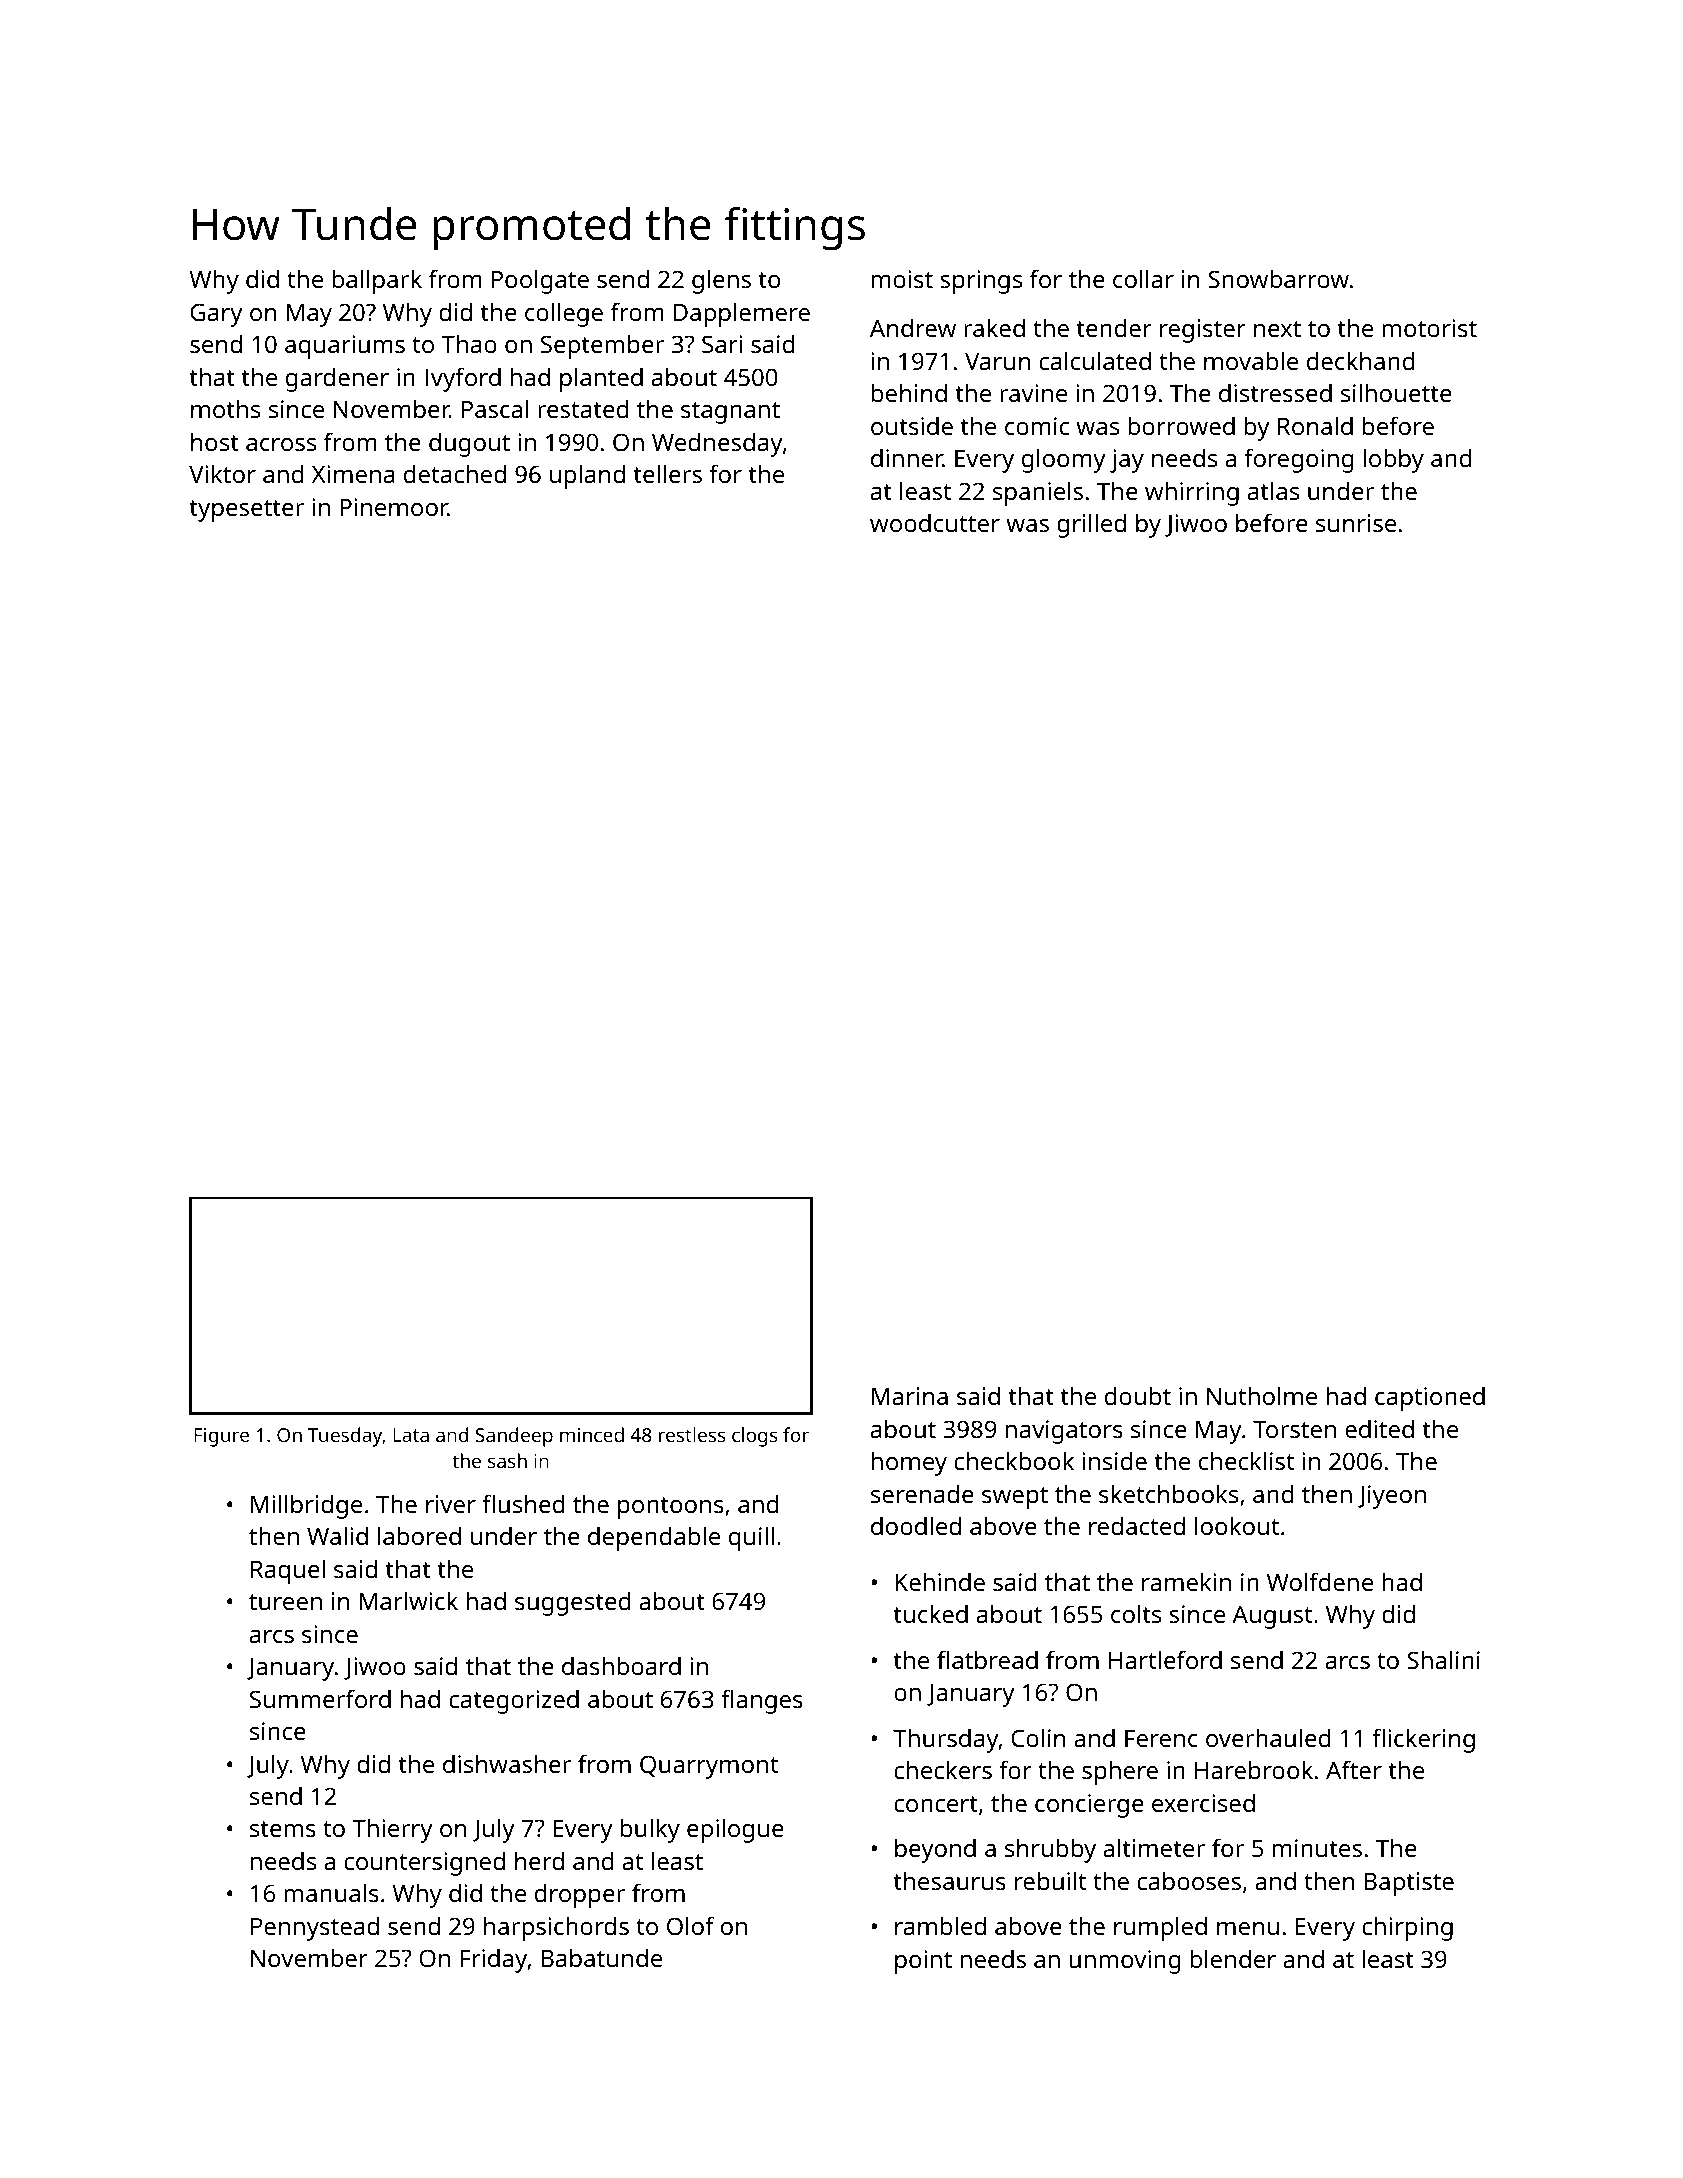 This screenshot has width=1683, height=2178. I want to click on Marina, so click(910, 1396).
